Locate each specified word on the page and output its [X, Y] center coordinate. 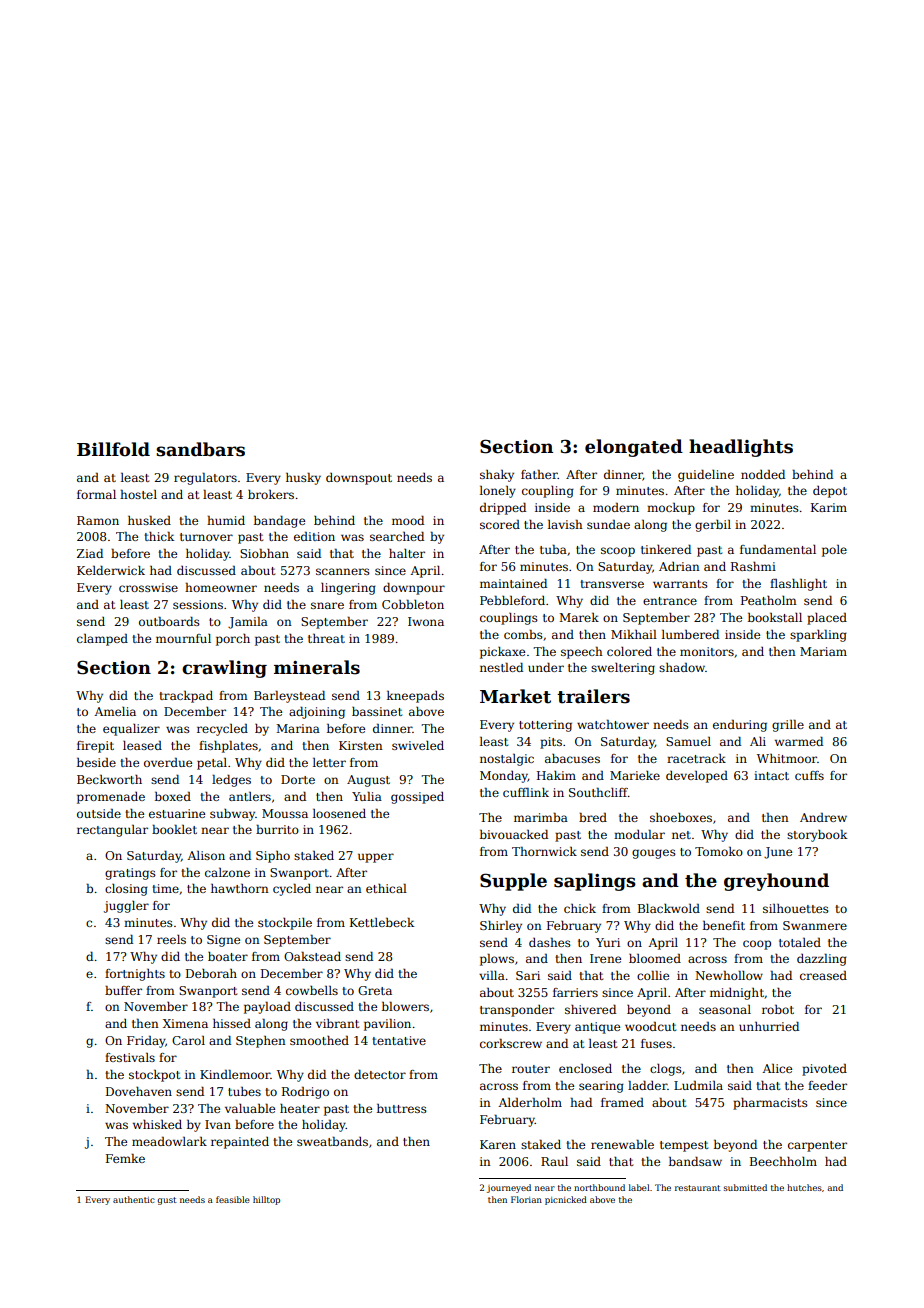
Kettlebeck [382, 922]
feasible [233, 1199]
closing [126, 890]
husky [303, 479]
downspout [359, 479]
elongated [634, 448]
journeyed [509, 1188]
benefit [724, 925]
